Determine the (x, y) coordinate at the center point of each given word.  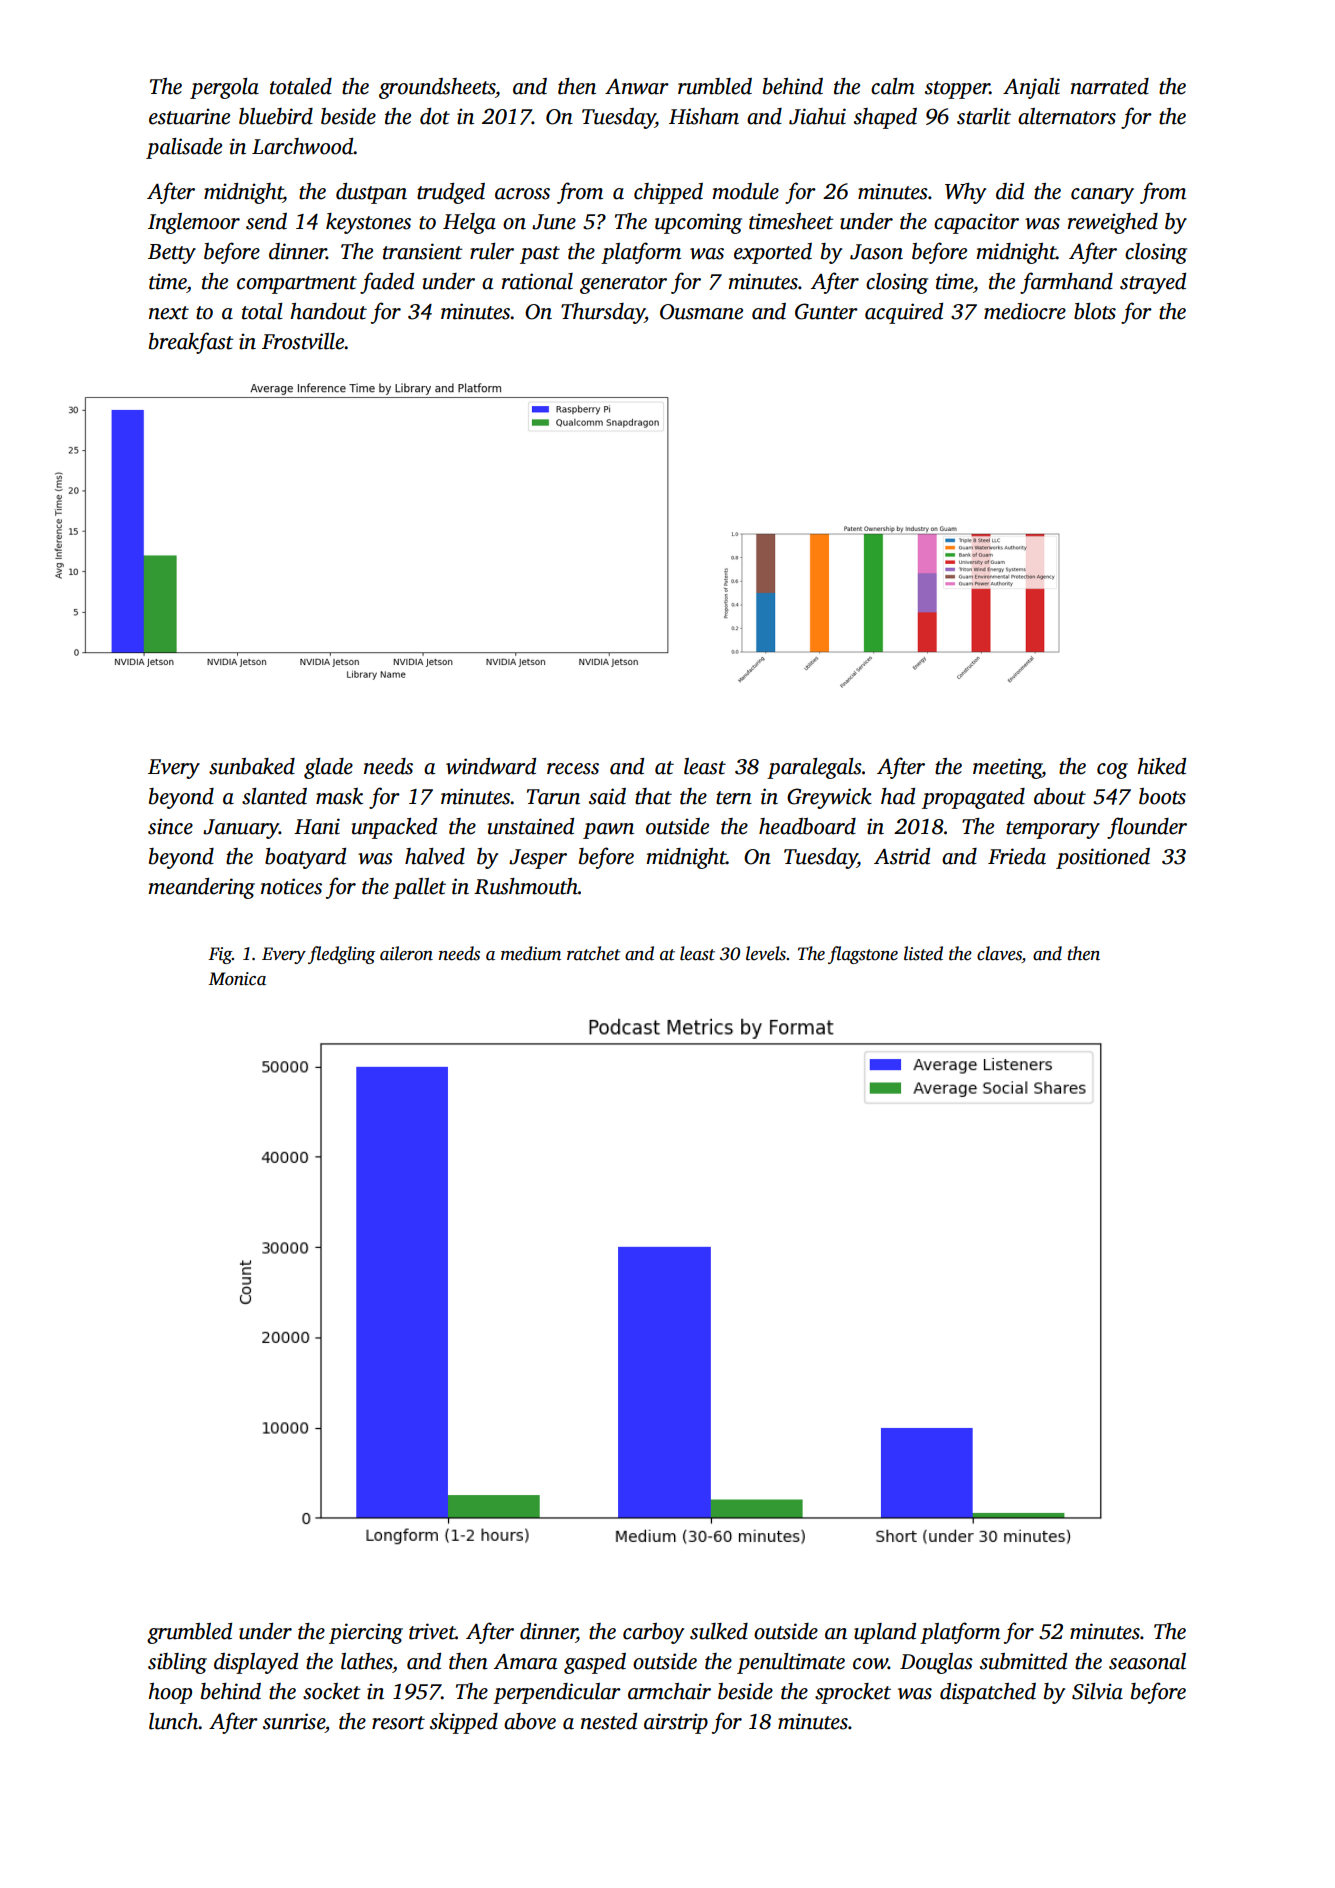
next (169, 313)
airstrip (676, 1723)
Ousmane (701, 312)
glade (328, 768)
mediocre (1025, 311)
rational (537, 281)
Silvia (1097, 1691)
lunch (174, 1721)
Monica (237, 979)
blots (1095, 311)
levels (766, 953)
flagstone (863, 955)
